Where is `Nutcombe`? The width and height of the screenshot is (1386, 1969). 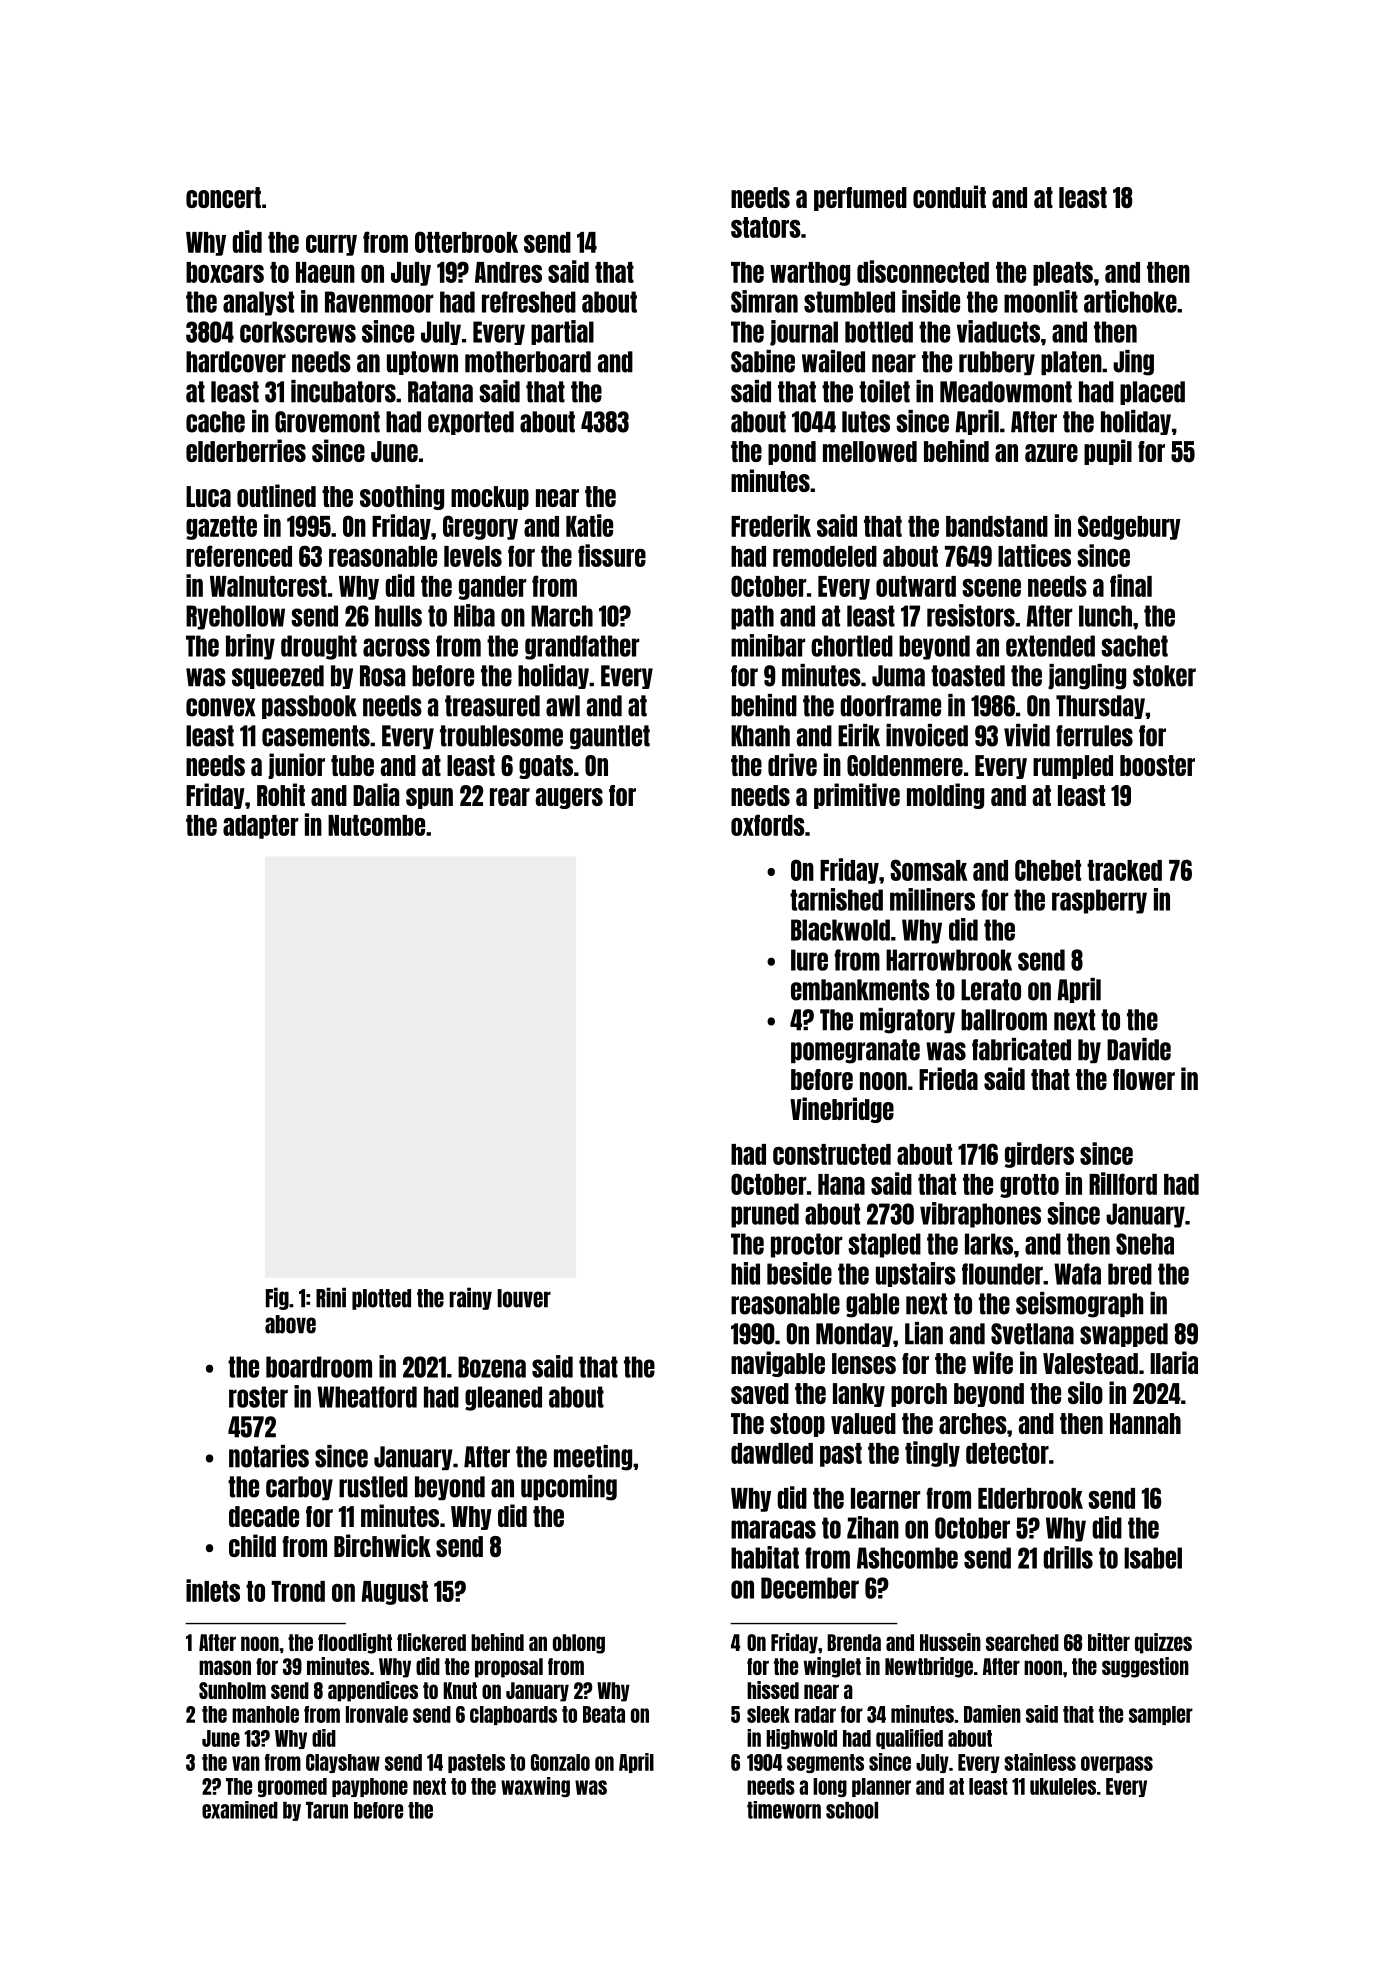
Nutcombe is located at coordinates (376, 825).
